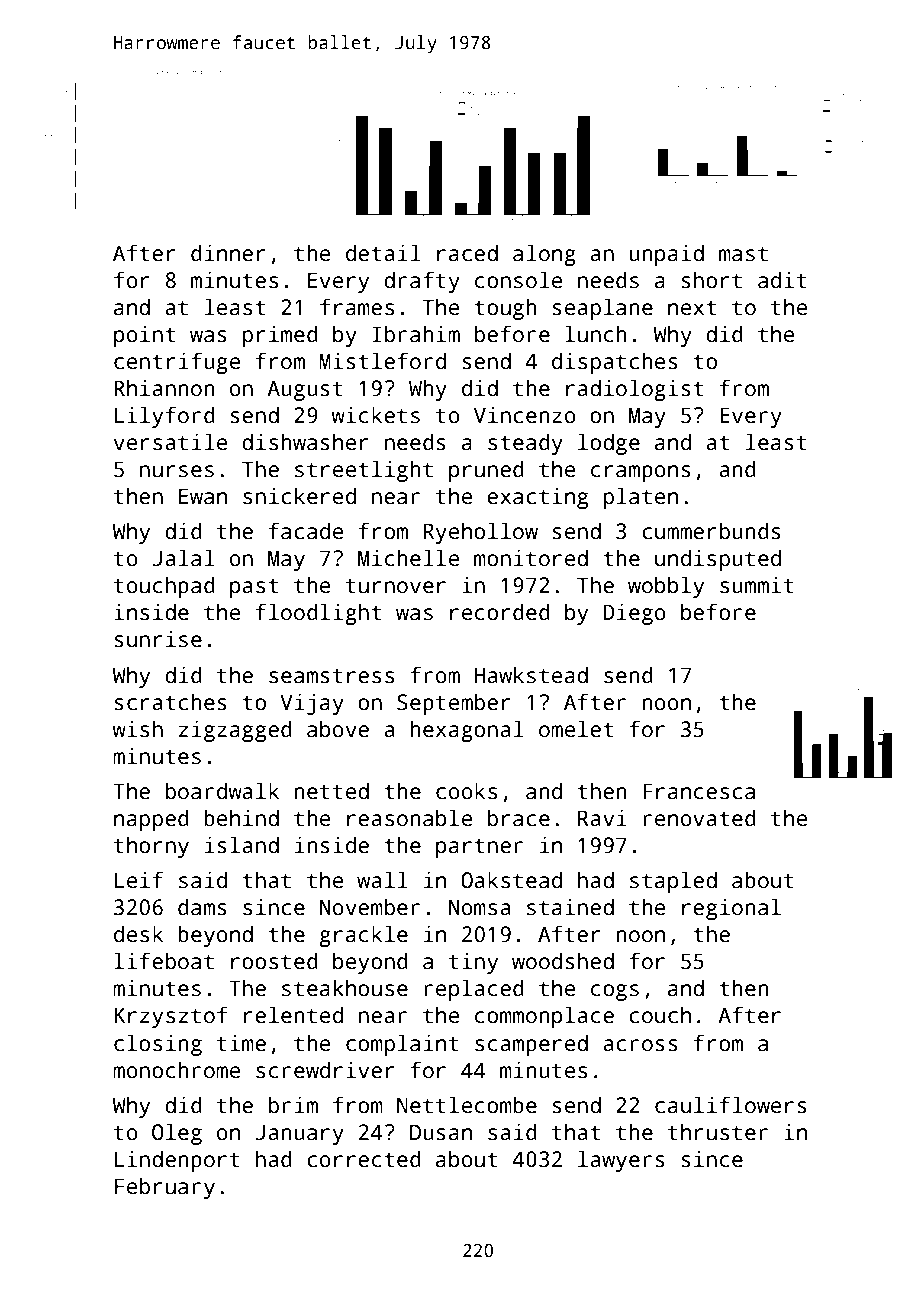 The height and width of the screenshot is (1311, 924). Describe the element at coordinates (563, 961) in the screenshot. I see `woodshed` at that location.
